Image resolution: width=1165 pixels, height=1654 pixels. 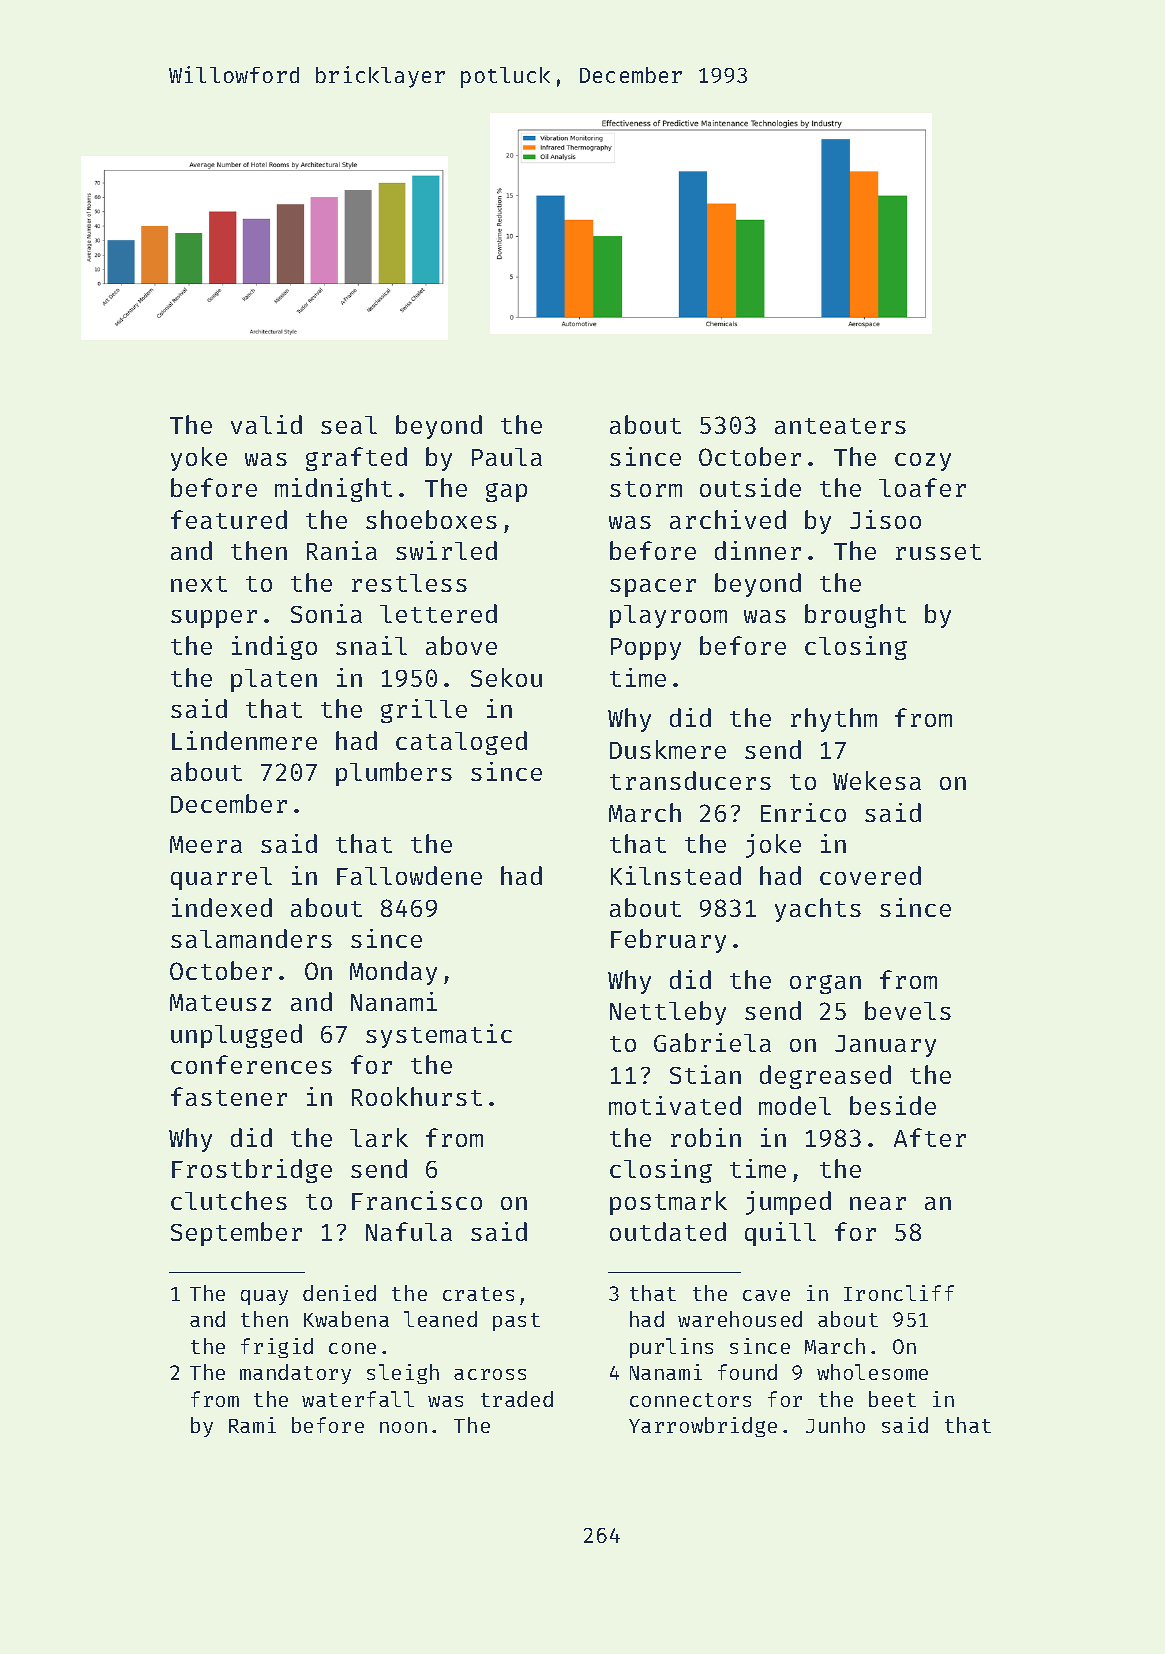 What do you see at coordinates (646, 649) in the screenshot?
I see `Poppy` at bounding box center [646, 649].
